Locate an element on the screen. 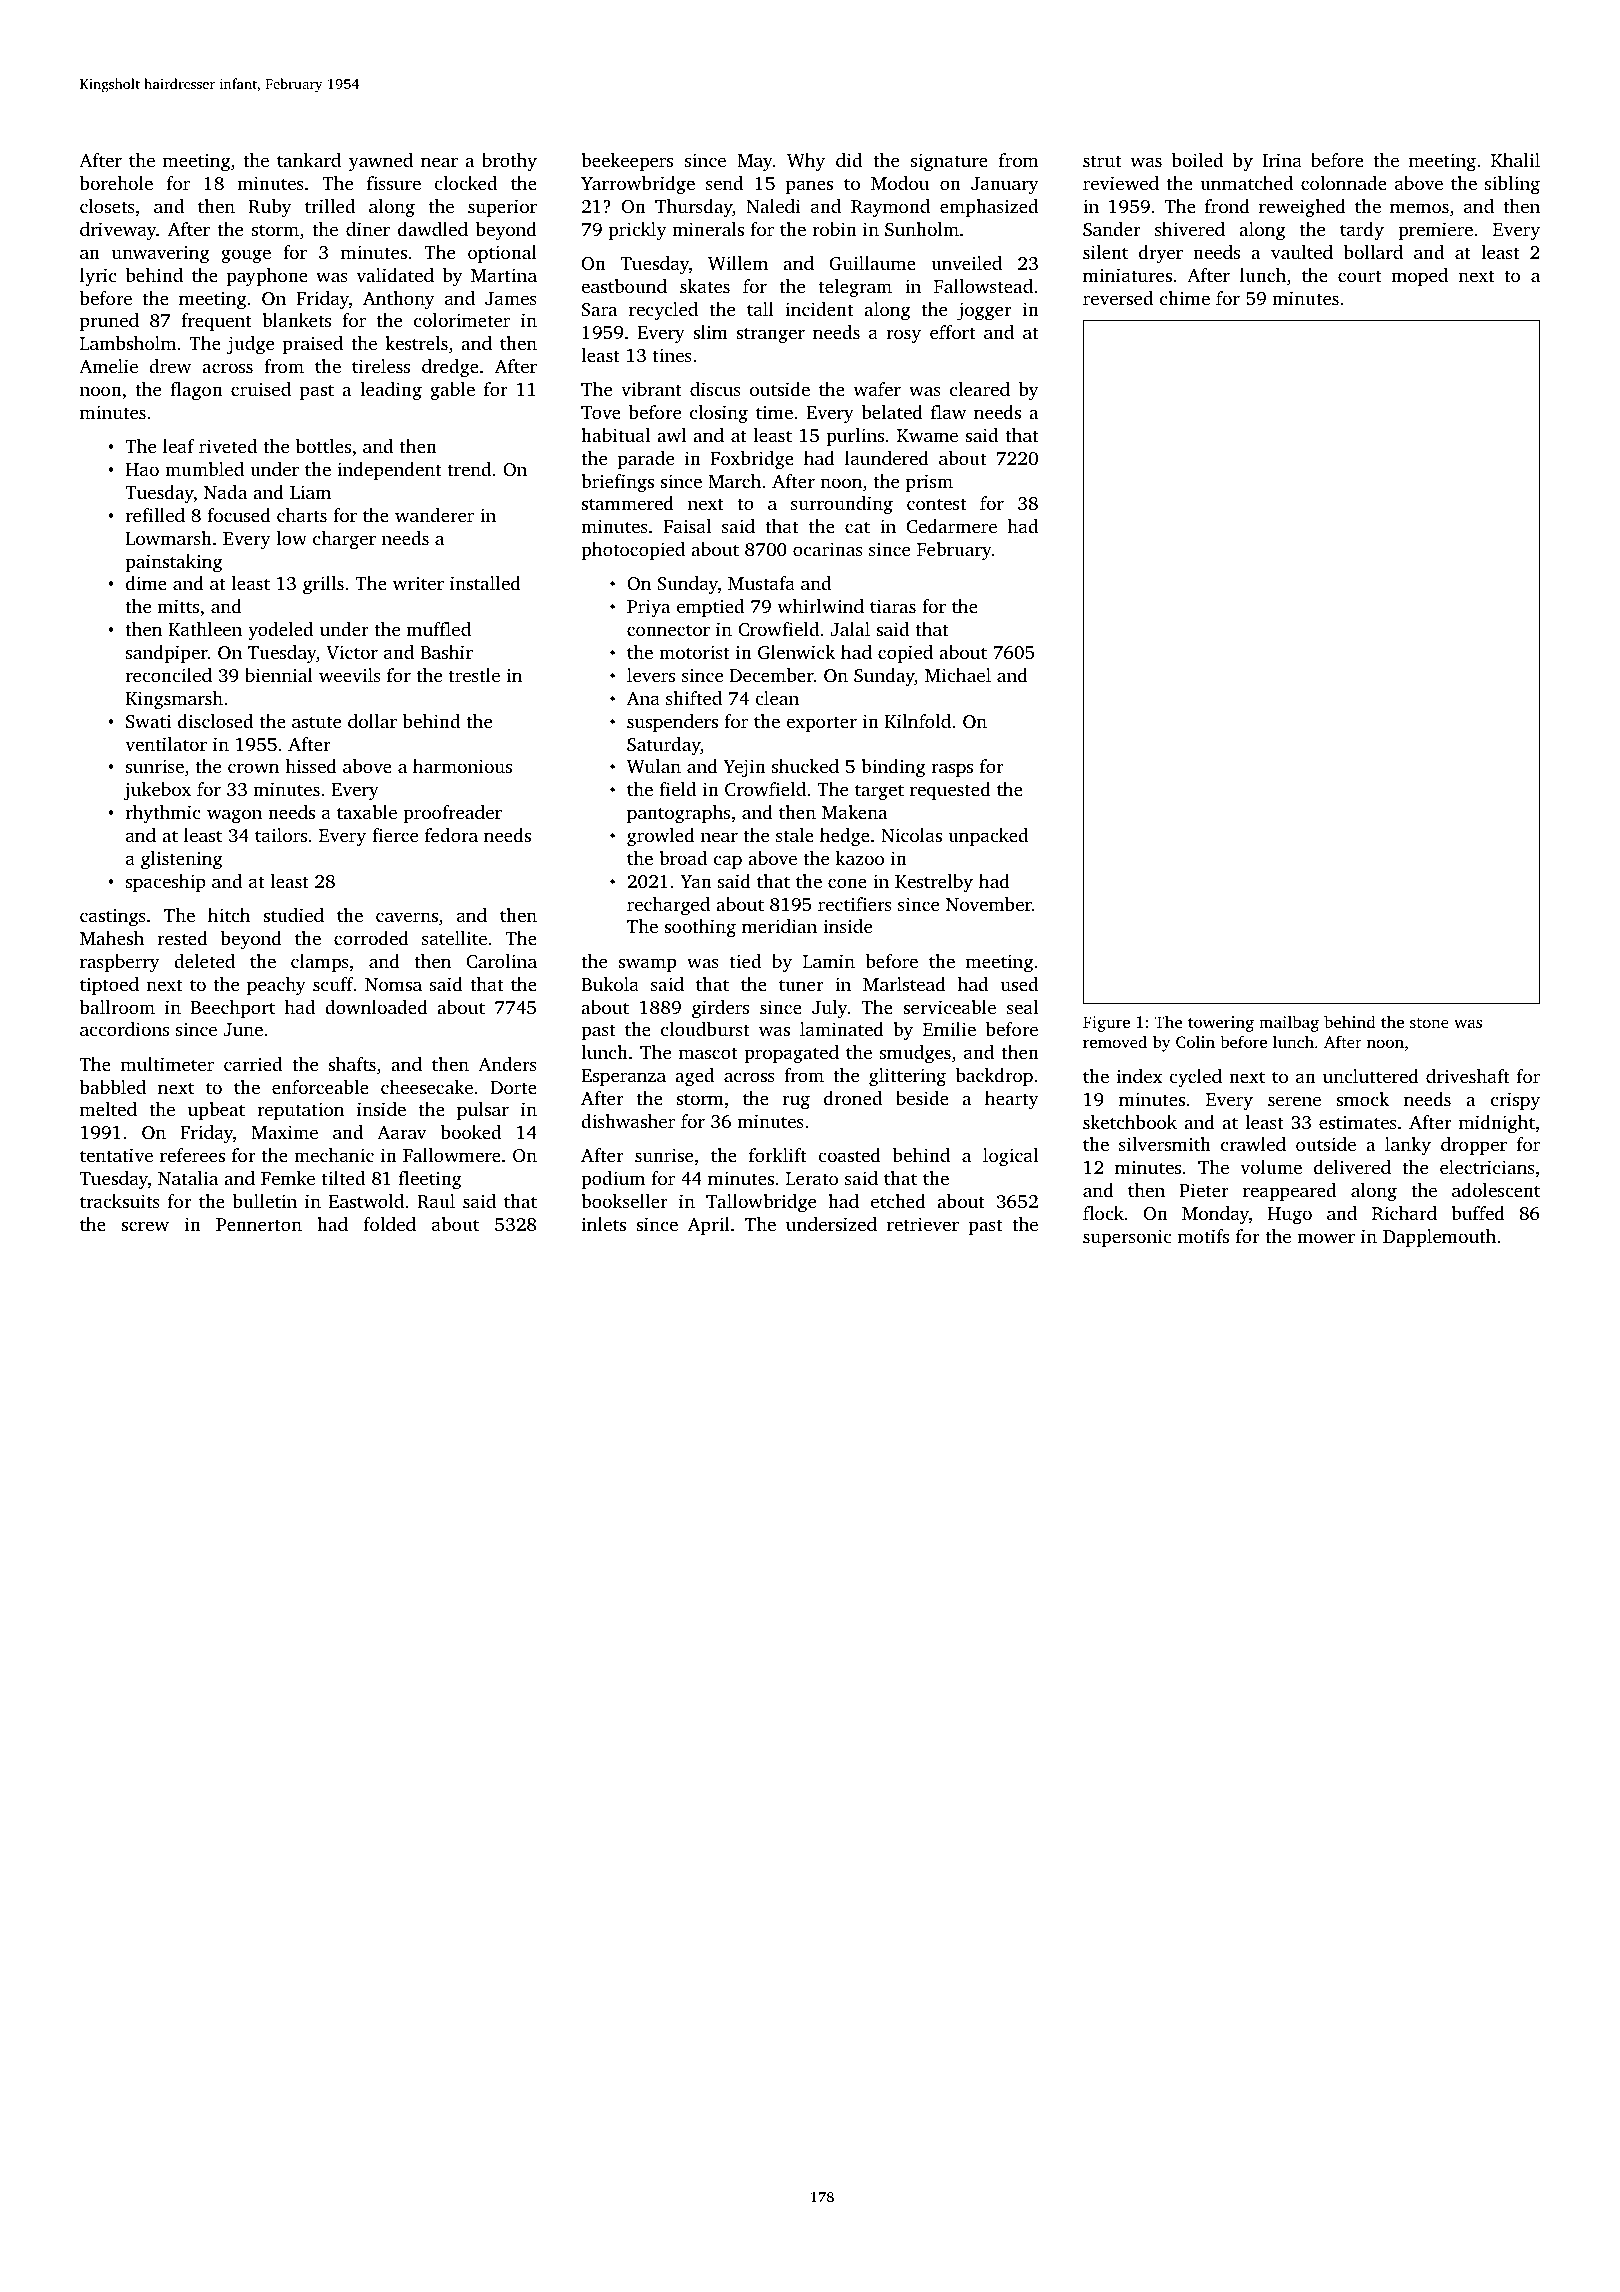 The width and height of the screenshot is (1620, 2292). boiled is located at coordinates (1197, 160).
